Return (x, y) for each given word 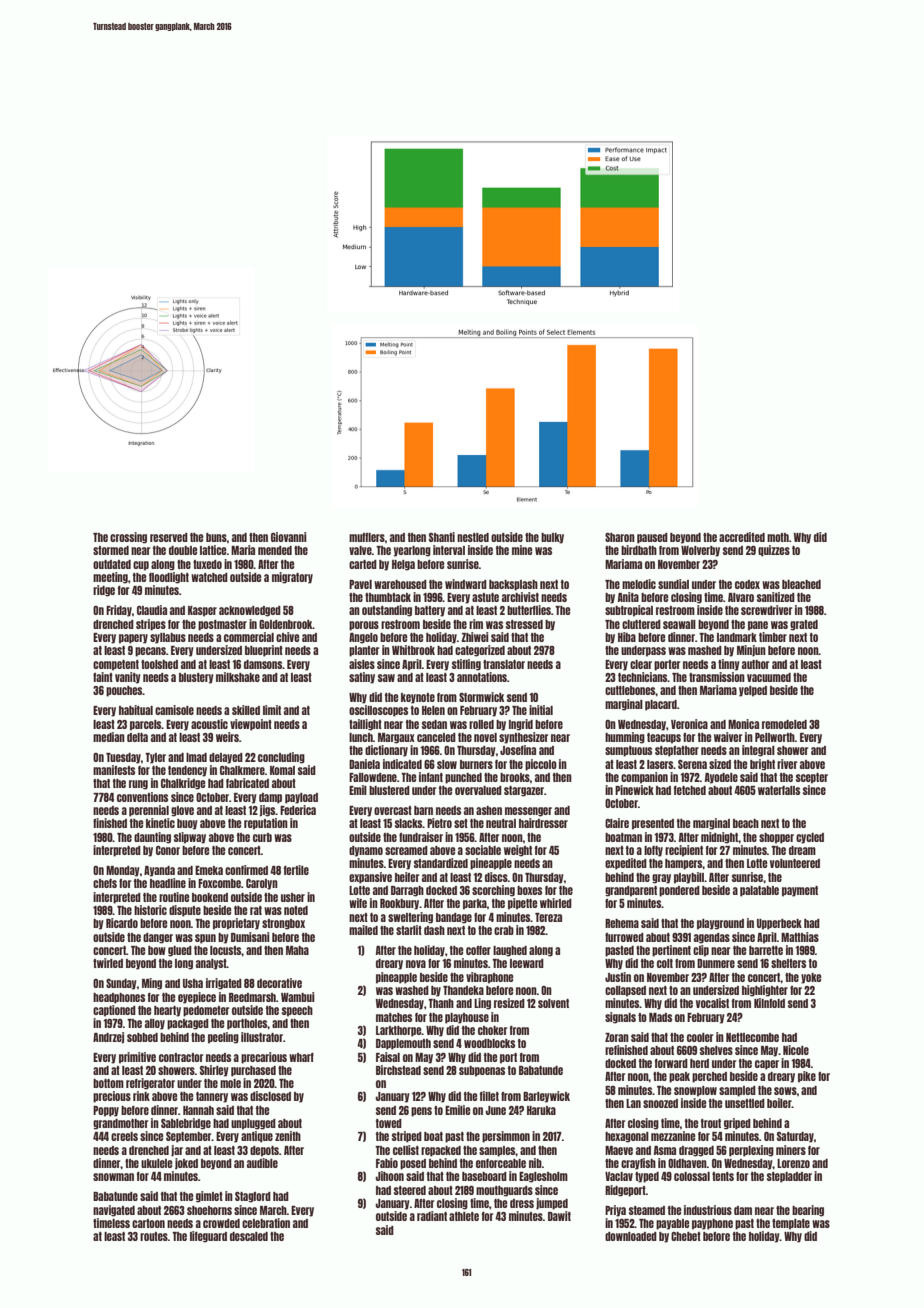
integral (758, 751)
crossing (128, 538)
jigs (267, 811)
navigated (114, 1211)
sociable (483, 850)
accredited (742, 537)
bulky (552, 538)
